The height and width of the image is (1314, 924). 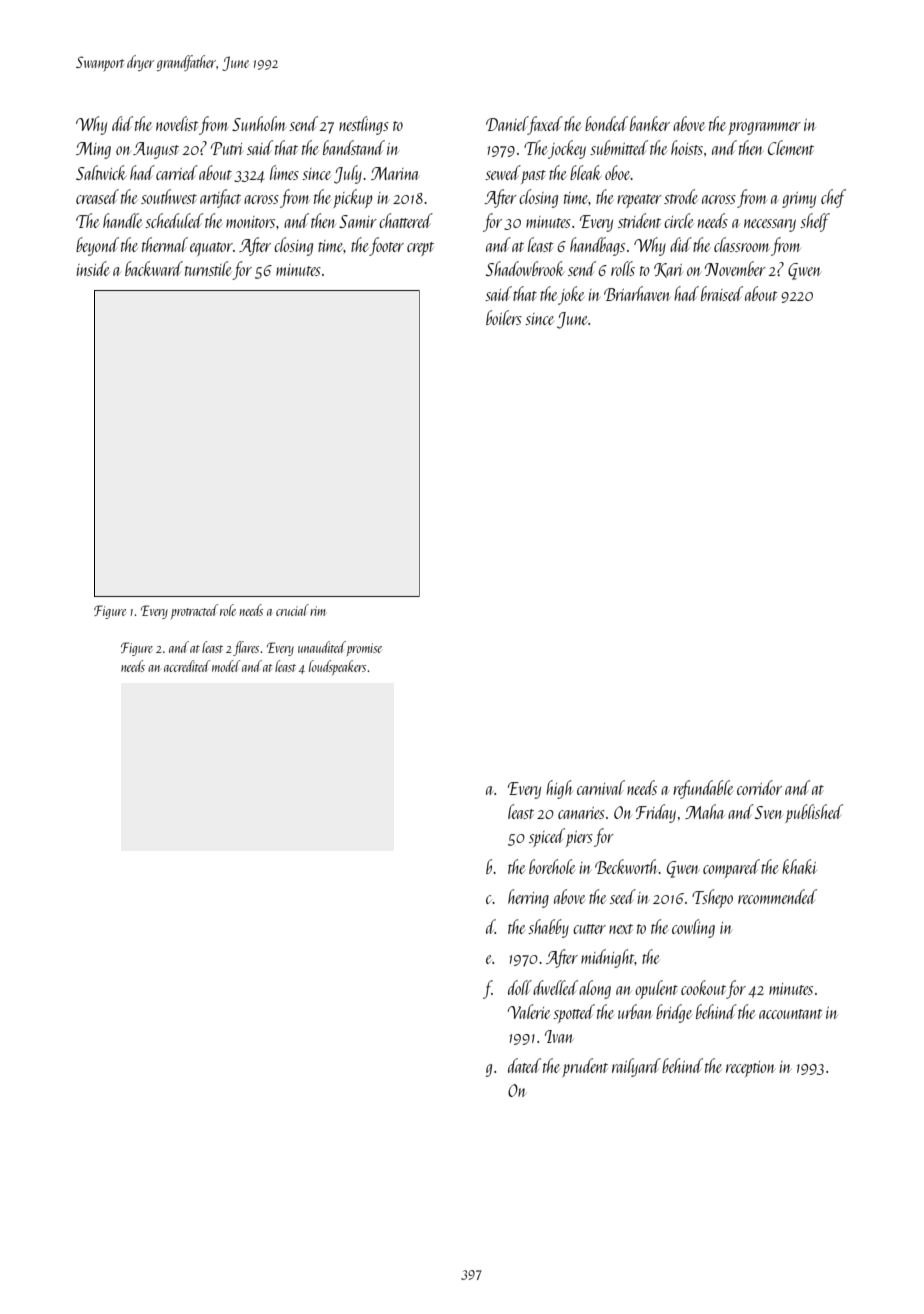 I want to click on November, so click(x=735, y=268).
